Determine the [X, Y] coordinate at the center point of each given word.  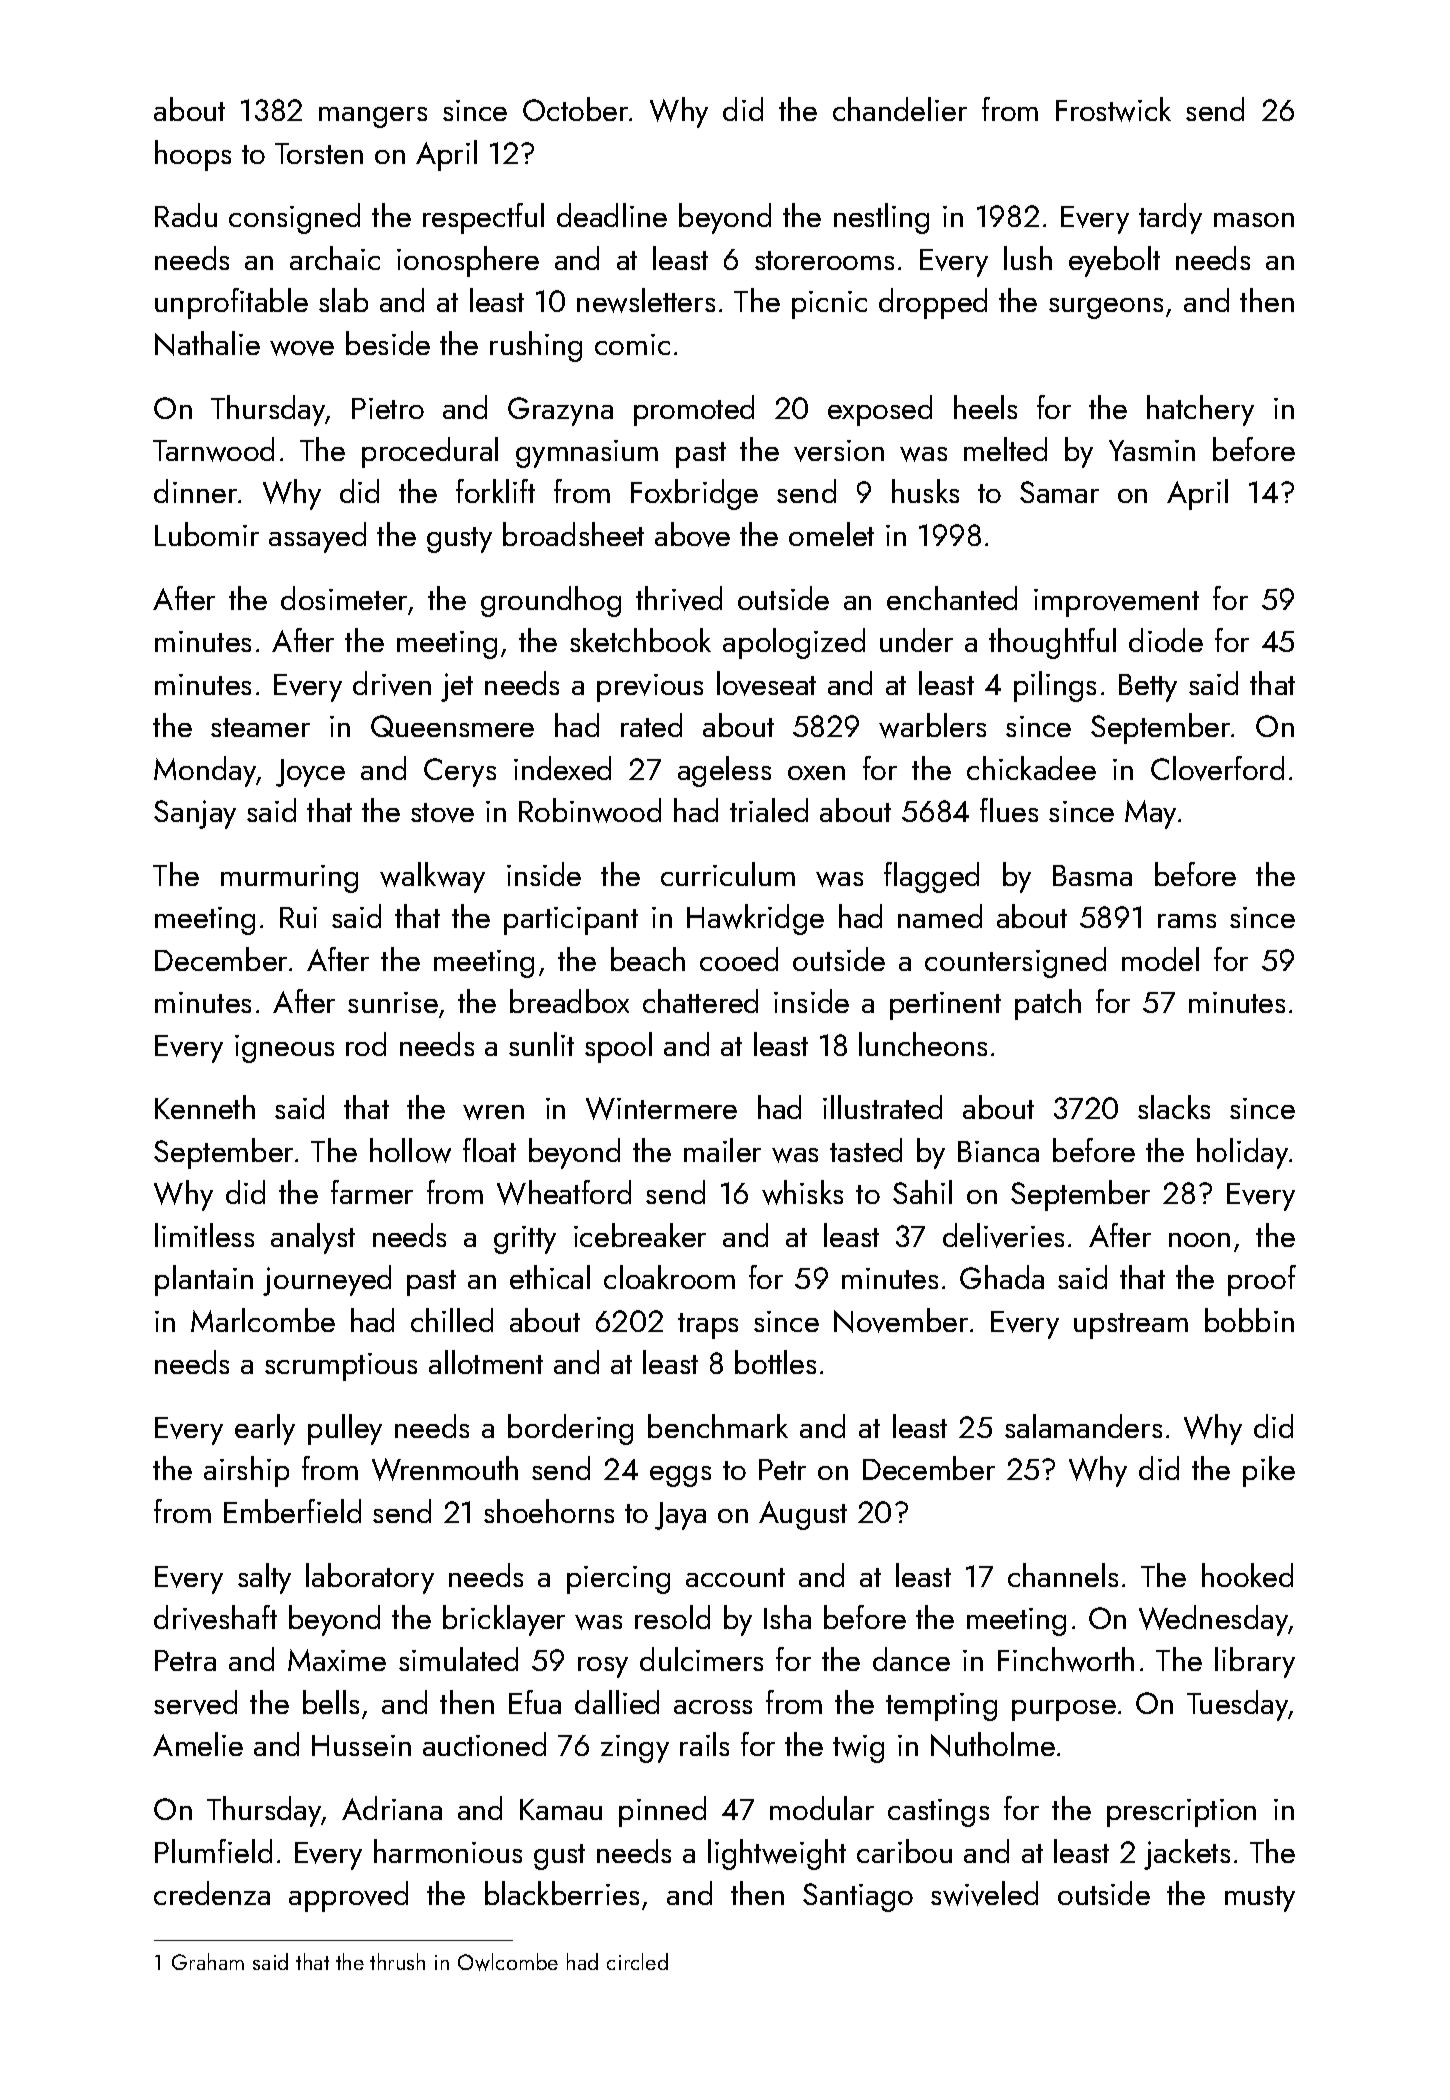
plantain [204, 1280]
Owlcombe [508, 1962]
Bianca [998, 1151]
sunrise [393, 1002]
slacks [1174, 1107]
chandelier [900, 109]
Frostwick [1113, 109]
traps [708, 1326]
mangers [373, 117]
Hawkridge [755, 919]
